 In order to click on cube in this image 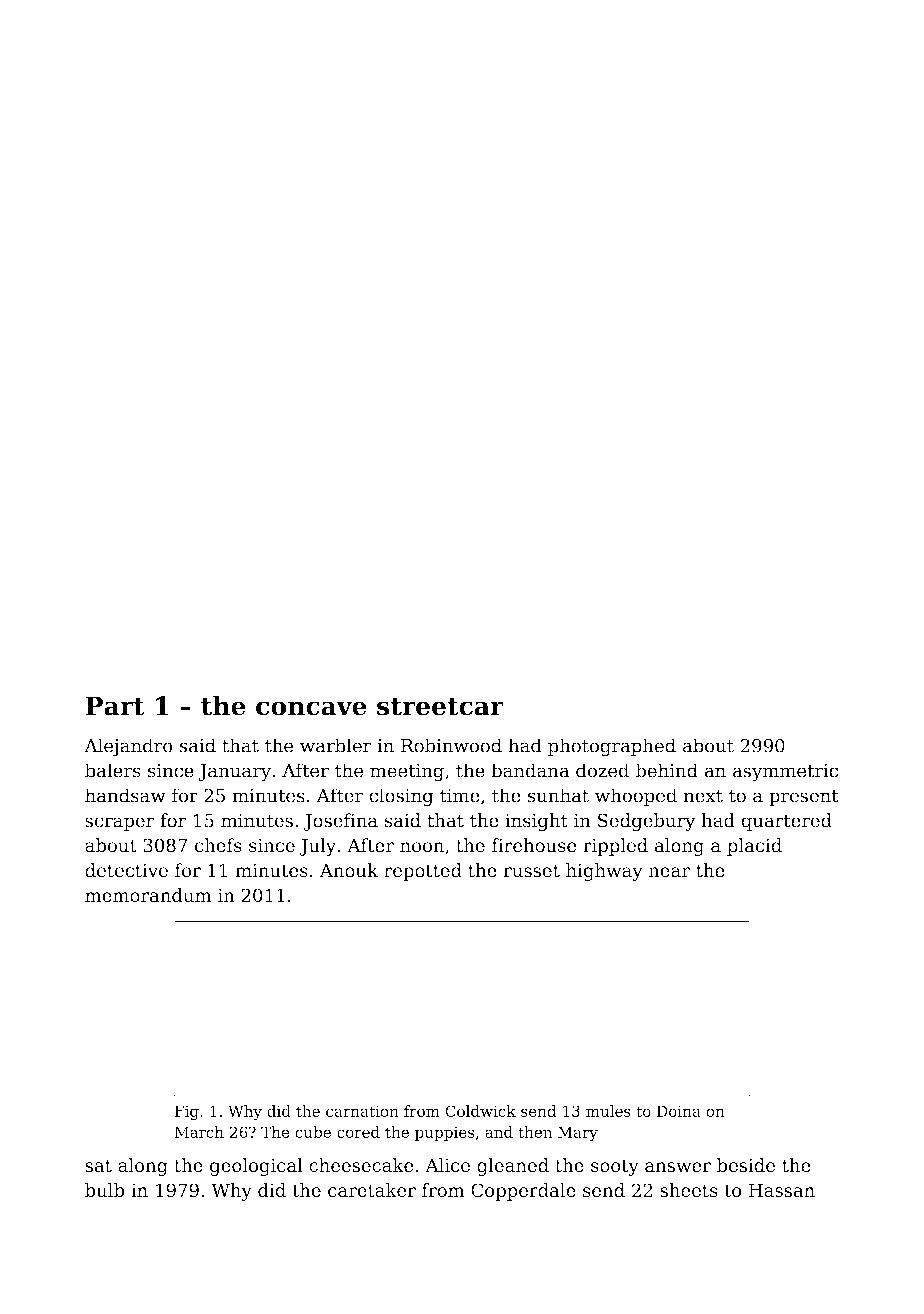, I will do `click(313, 1132)`.
